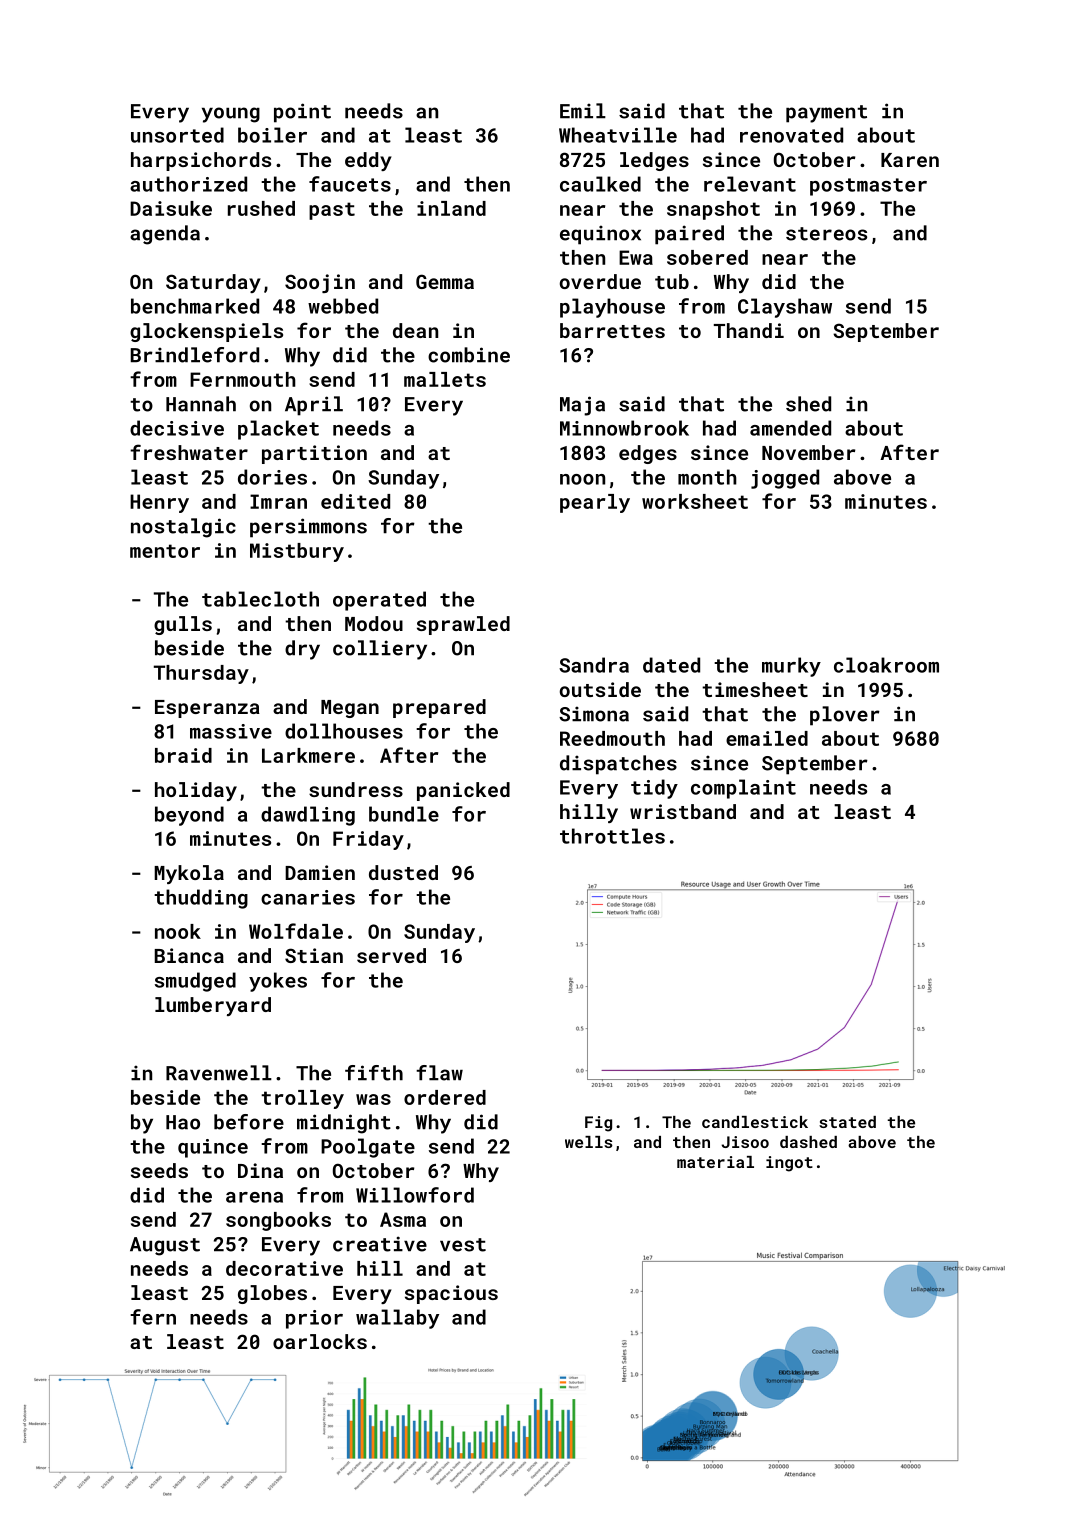 The image size is (1071, 1521). Describe the element at coordinates (165, 235) in the document. I see `agenda` at that location.
